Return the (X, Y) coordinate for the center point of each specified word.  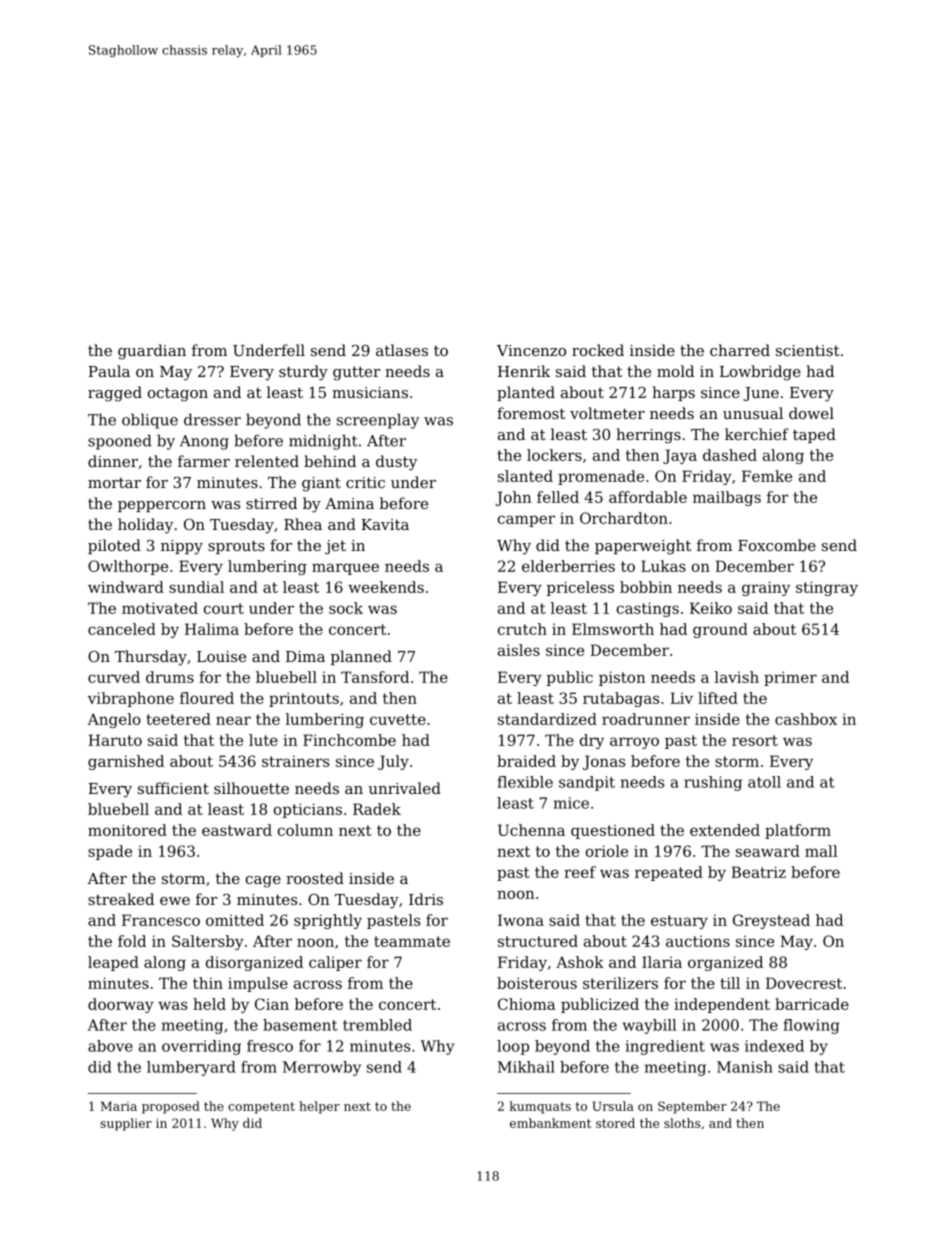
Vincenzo (531, 350)
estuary (679, 922)
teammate (412, 941)
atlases (402, 350)
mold (675, 371)
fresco (270, 1046)
